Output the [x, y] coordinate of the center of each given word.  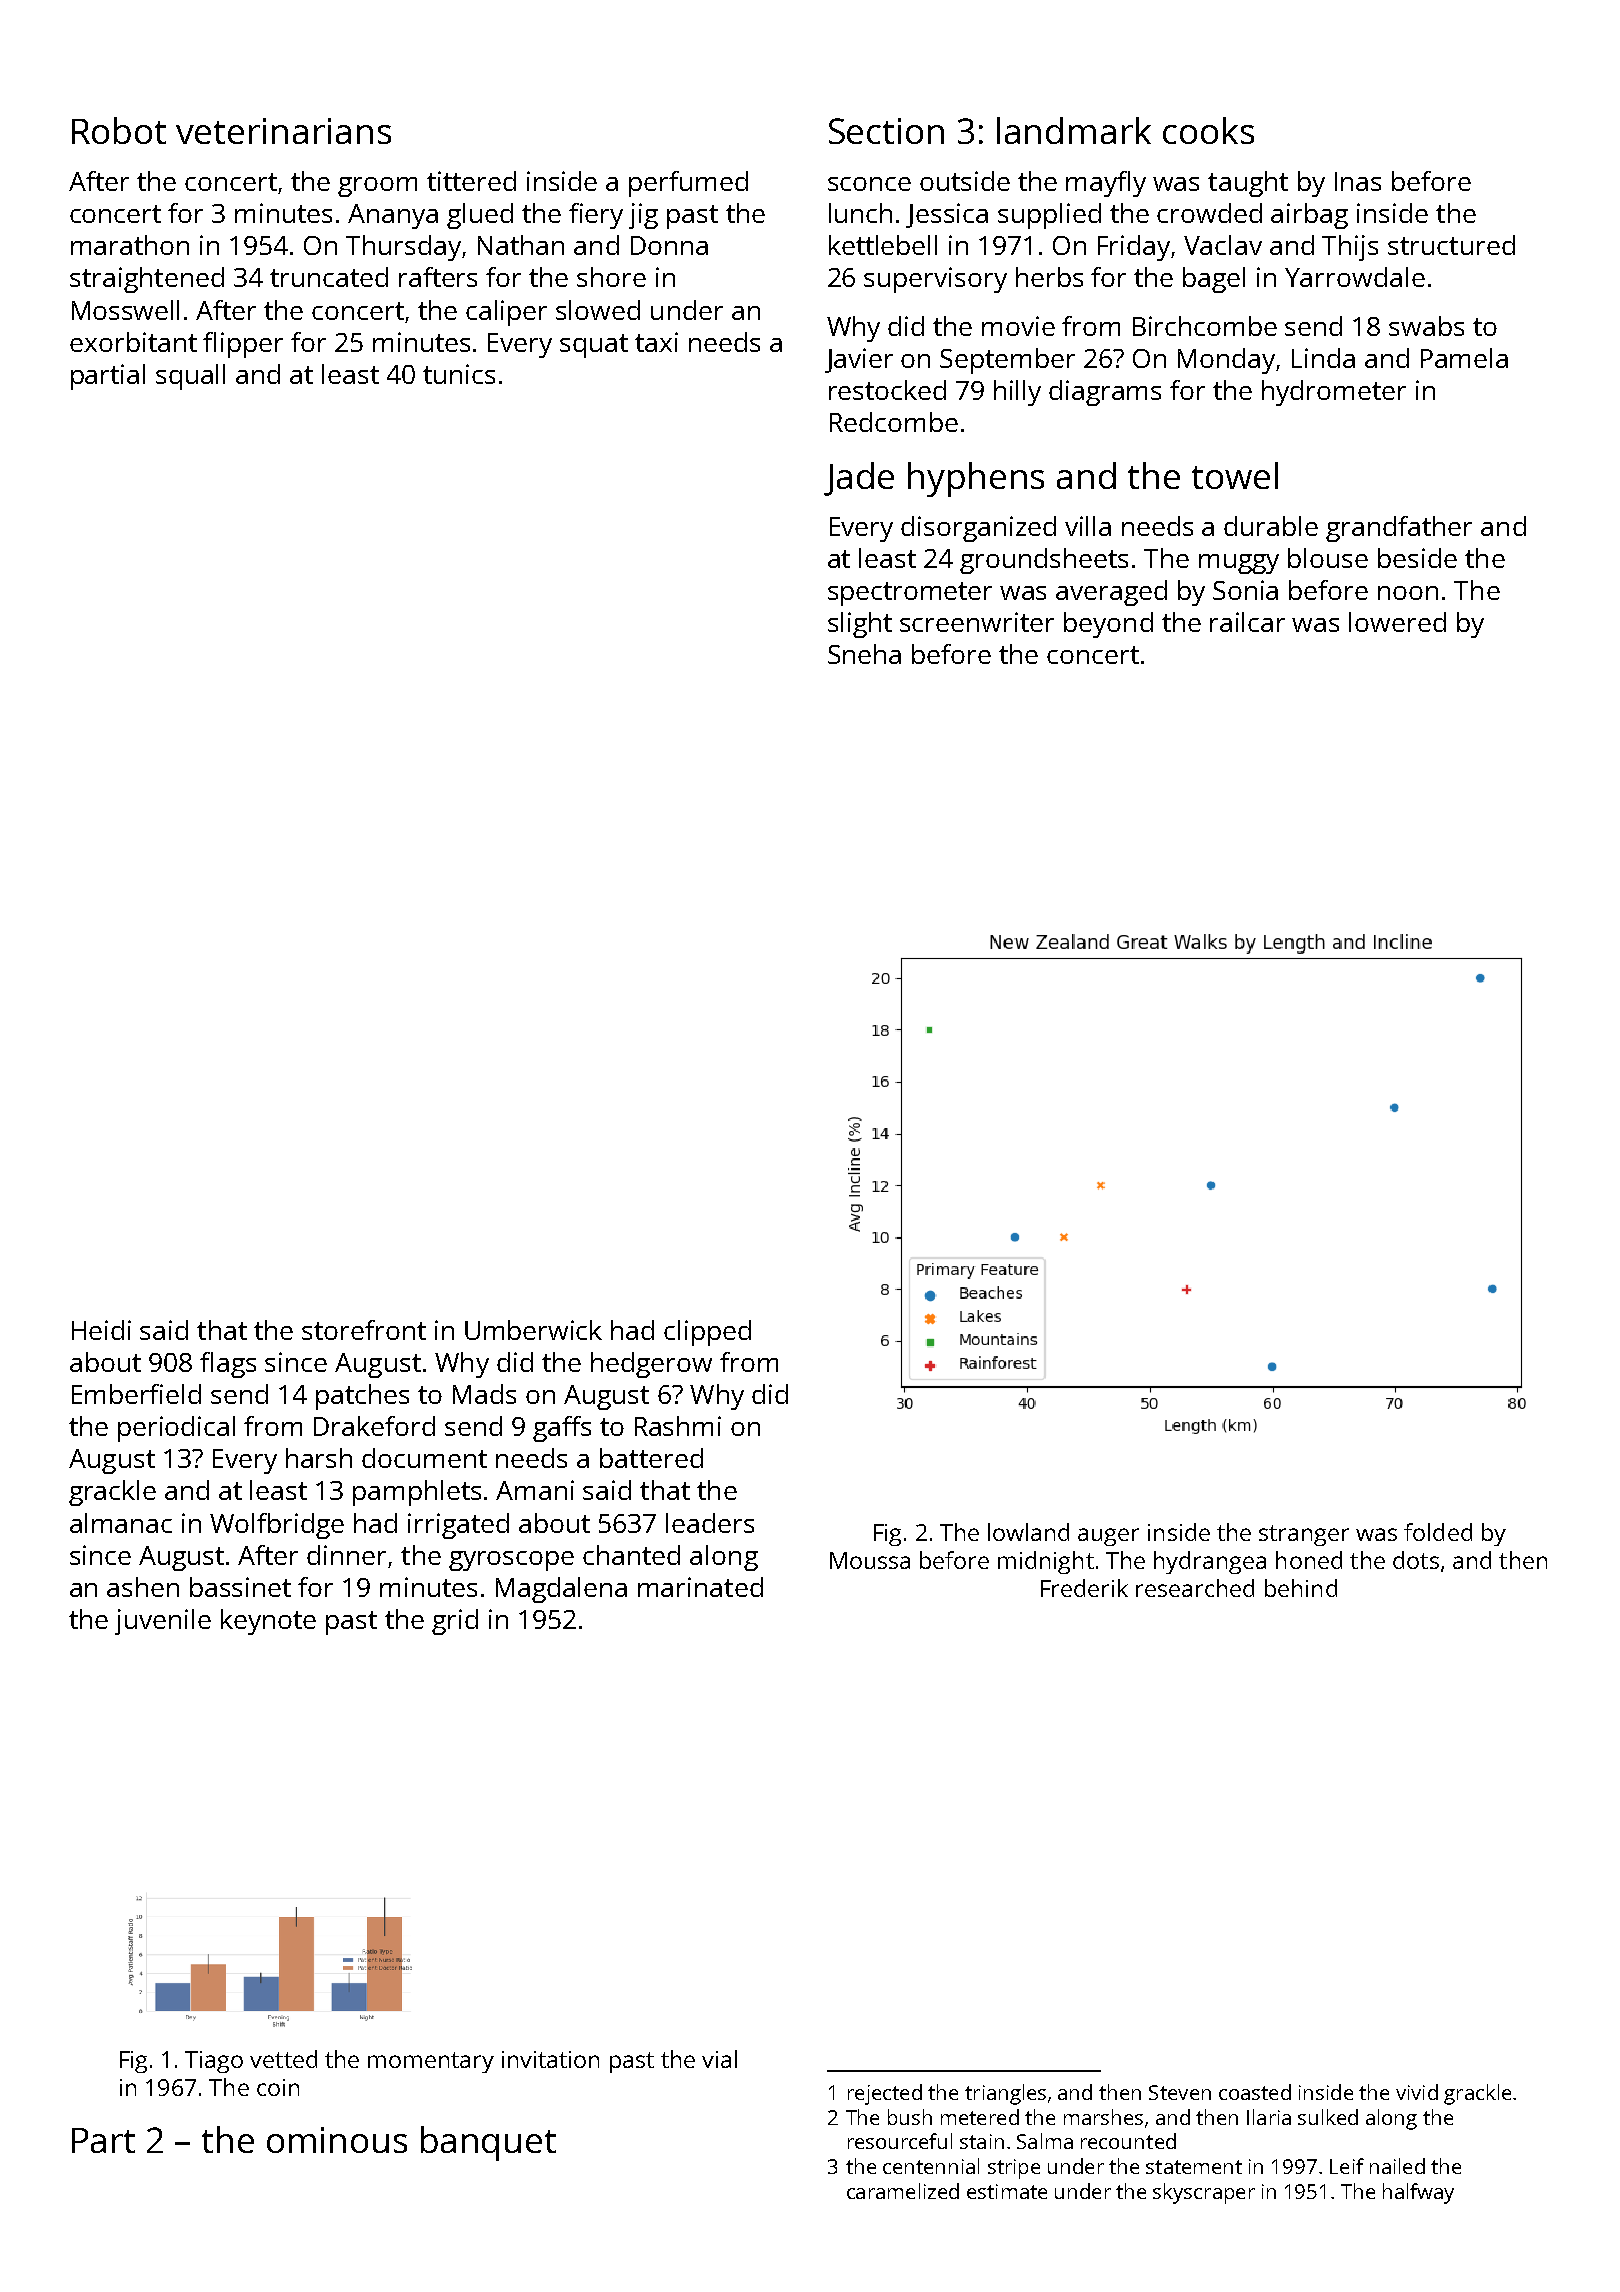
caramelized [903, 2191]
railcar [1247, 622]
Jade [859, 479]
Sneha [864, 654]
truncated [329, 277]
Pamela [1464, 358]
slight [860, 625]
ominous [337, 2140]
